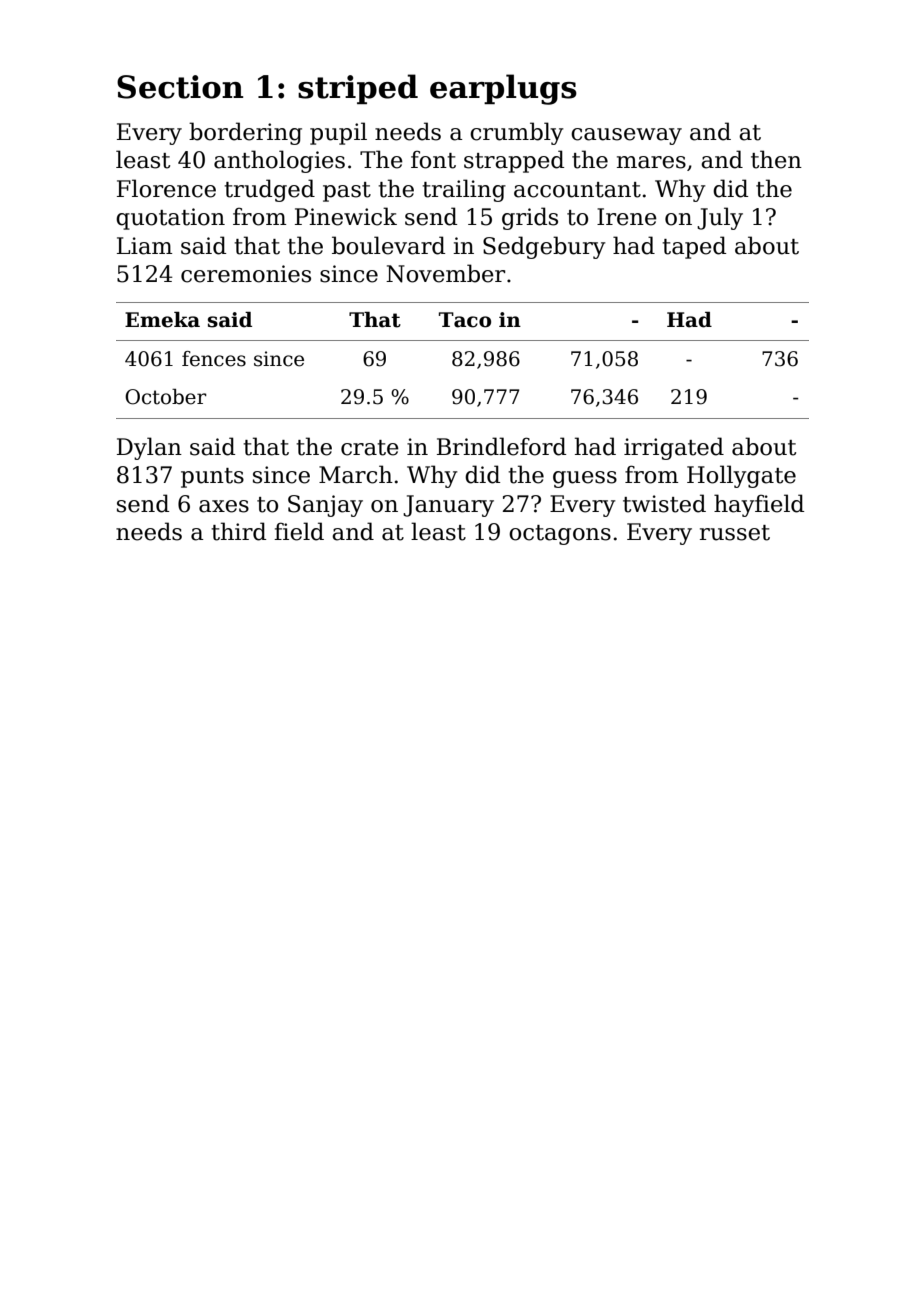 The image size is (924, 1311). I want to click on taped, so click(694, 247).
